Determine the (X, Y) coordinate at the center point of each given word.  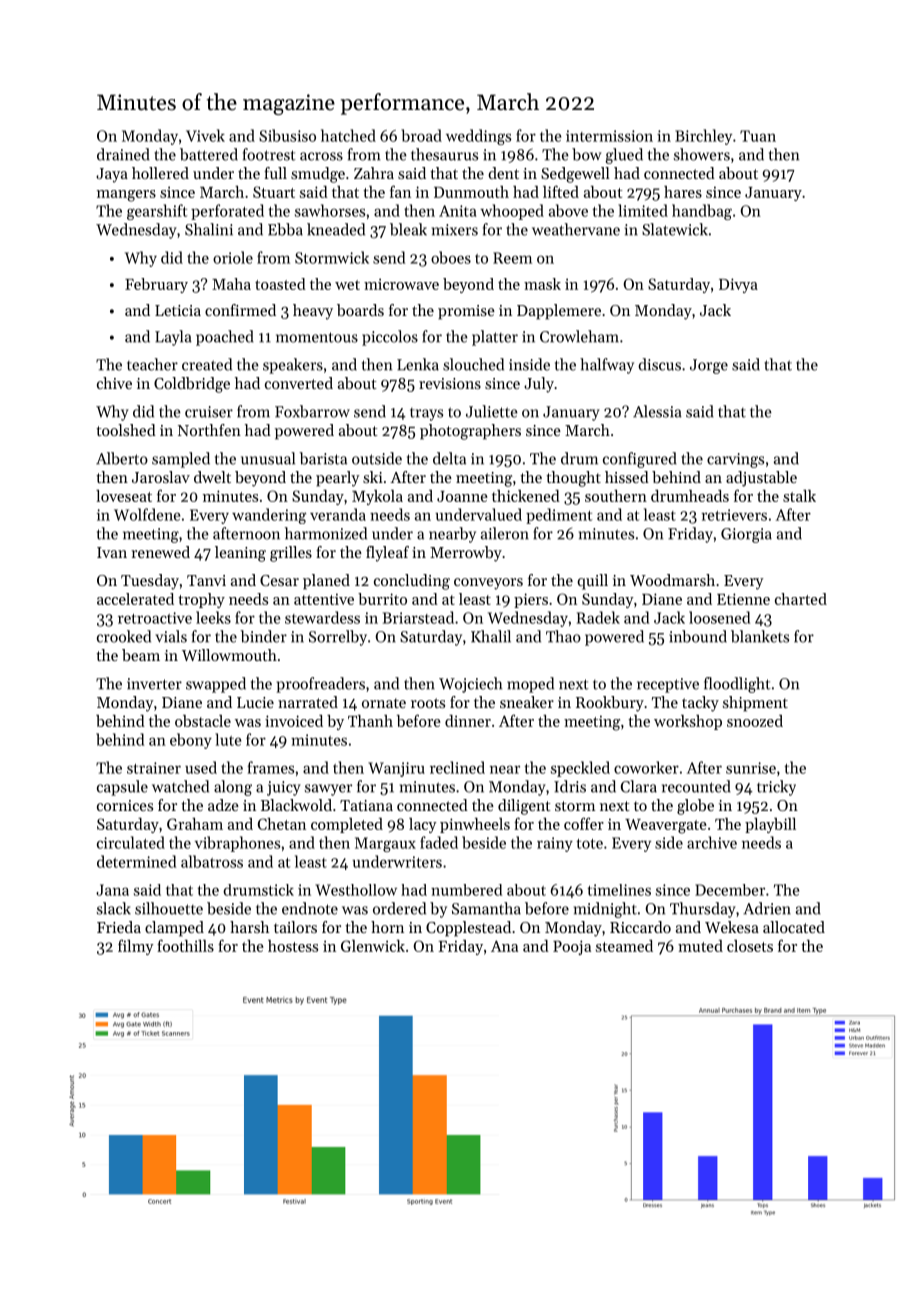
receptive (668, 685)
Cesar (279, 580)
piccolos (390, 338)
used (201, 767)
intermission (609, 136)
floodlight (737, 685)
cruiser (209, 412)
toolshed (126, 430)
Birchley (703, 137)
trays (426, 414)
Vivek (205, 135)
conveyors (488, 584)
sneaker (527, 702)
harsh (249, 927)
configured (640, 460)
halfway (607, 366)
